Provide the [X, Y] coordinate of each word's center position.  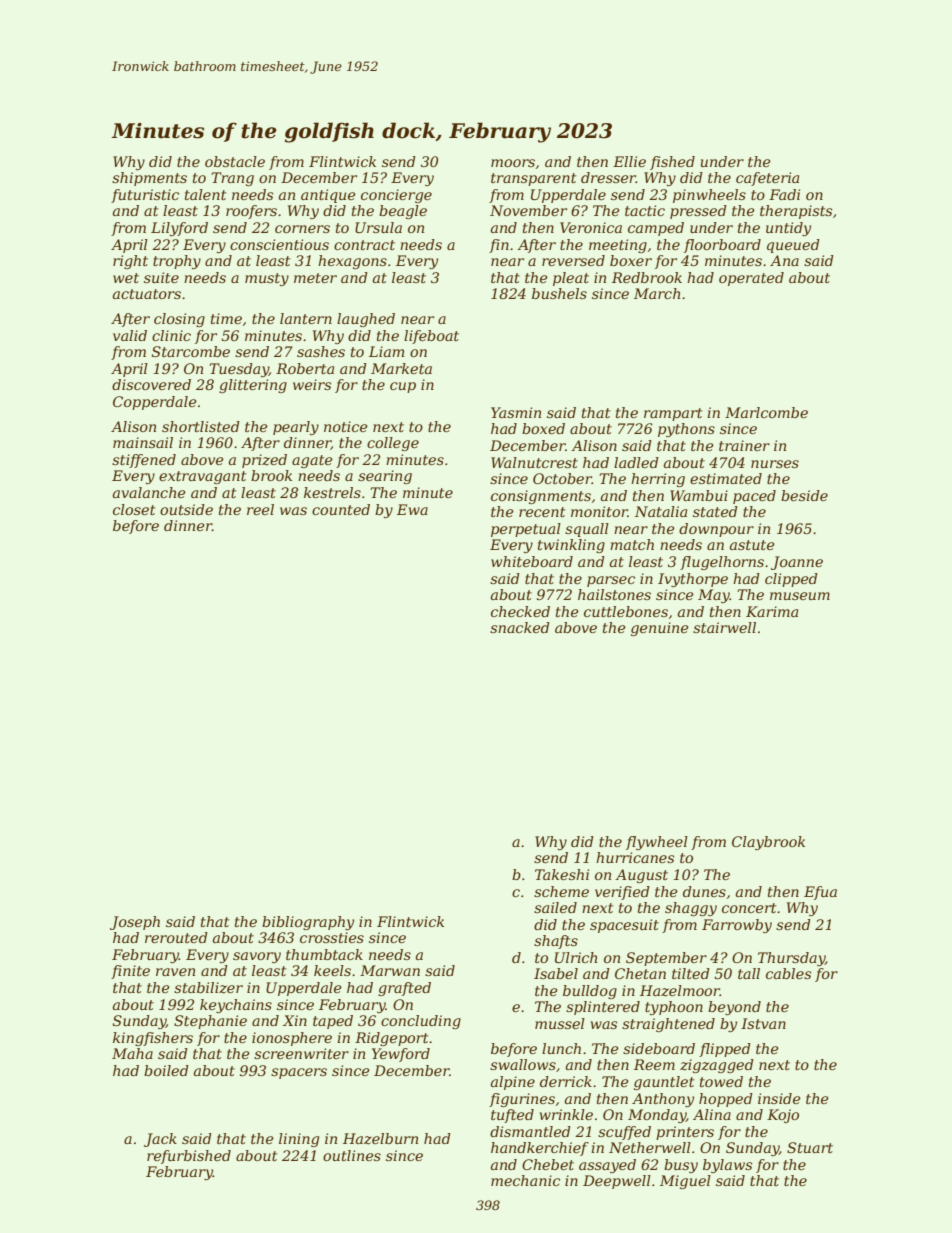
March [657, 293]
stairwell [724, 627]
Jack [160, 1140]
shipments [149, 179]
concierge [396, 196]
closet [134, 509]
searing [385, 477]
